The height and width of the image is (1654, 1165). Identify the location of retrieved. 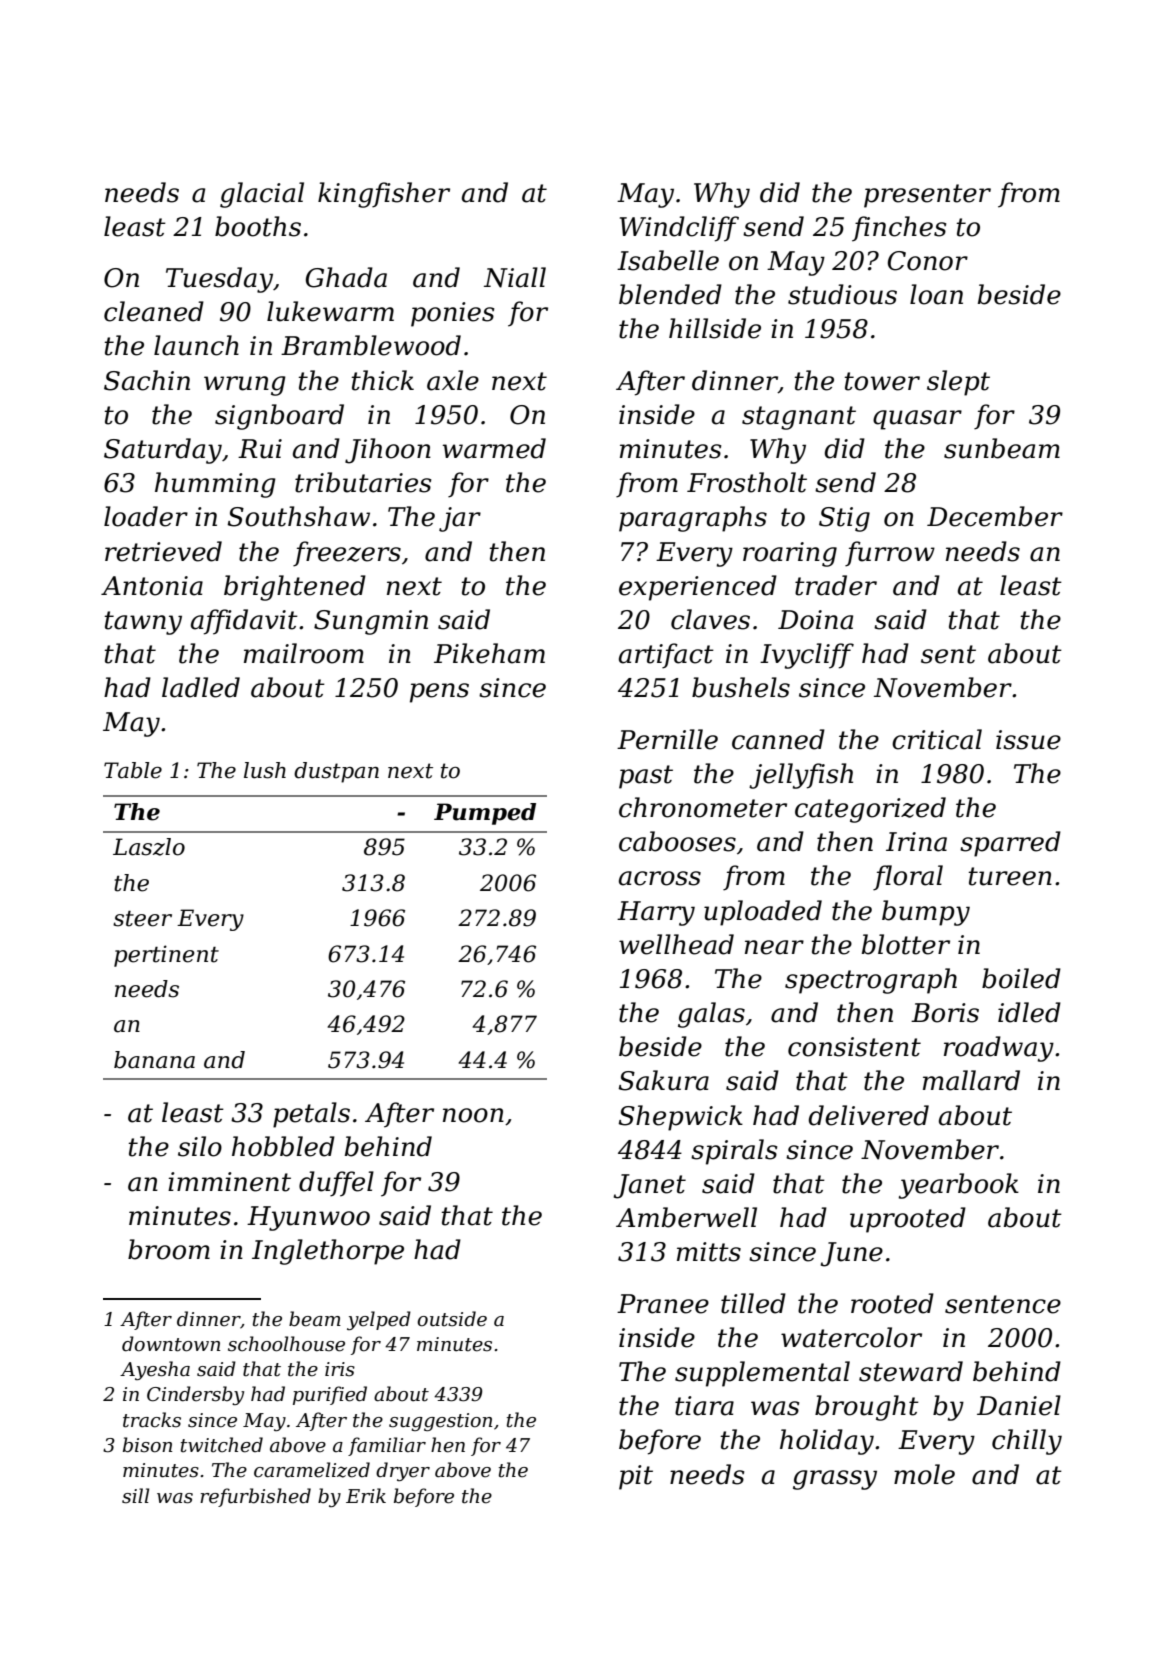
(163, 551).
